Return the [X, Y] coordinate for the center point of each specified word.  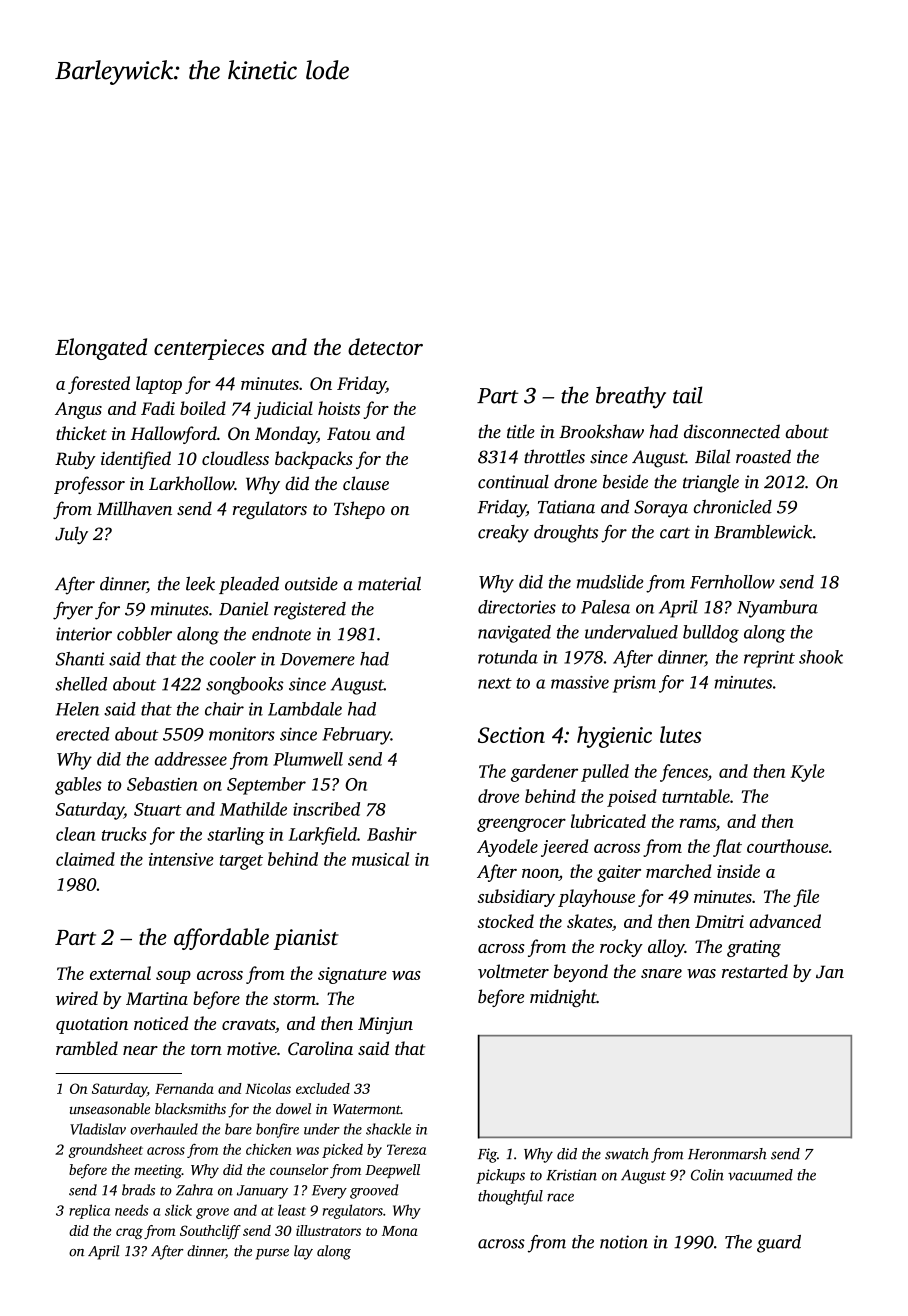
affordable [221, 939]
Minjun [385, 1025]
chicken [269, 1149]
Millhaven [134, 508]
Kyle [807, 773]
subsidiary [516, 898]
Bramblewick [763, 532]
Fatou [349, 433]
